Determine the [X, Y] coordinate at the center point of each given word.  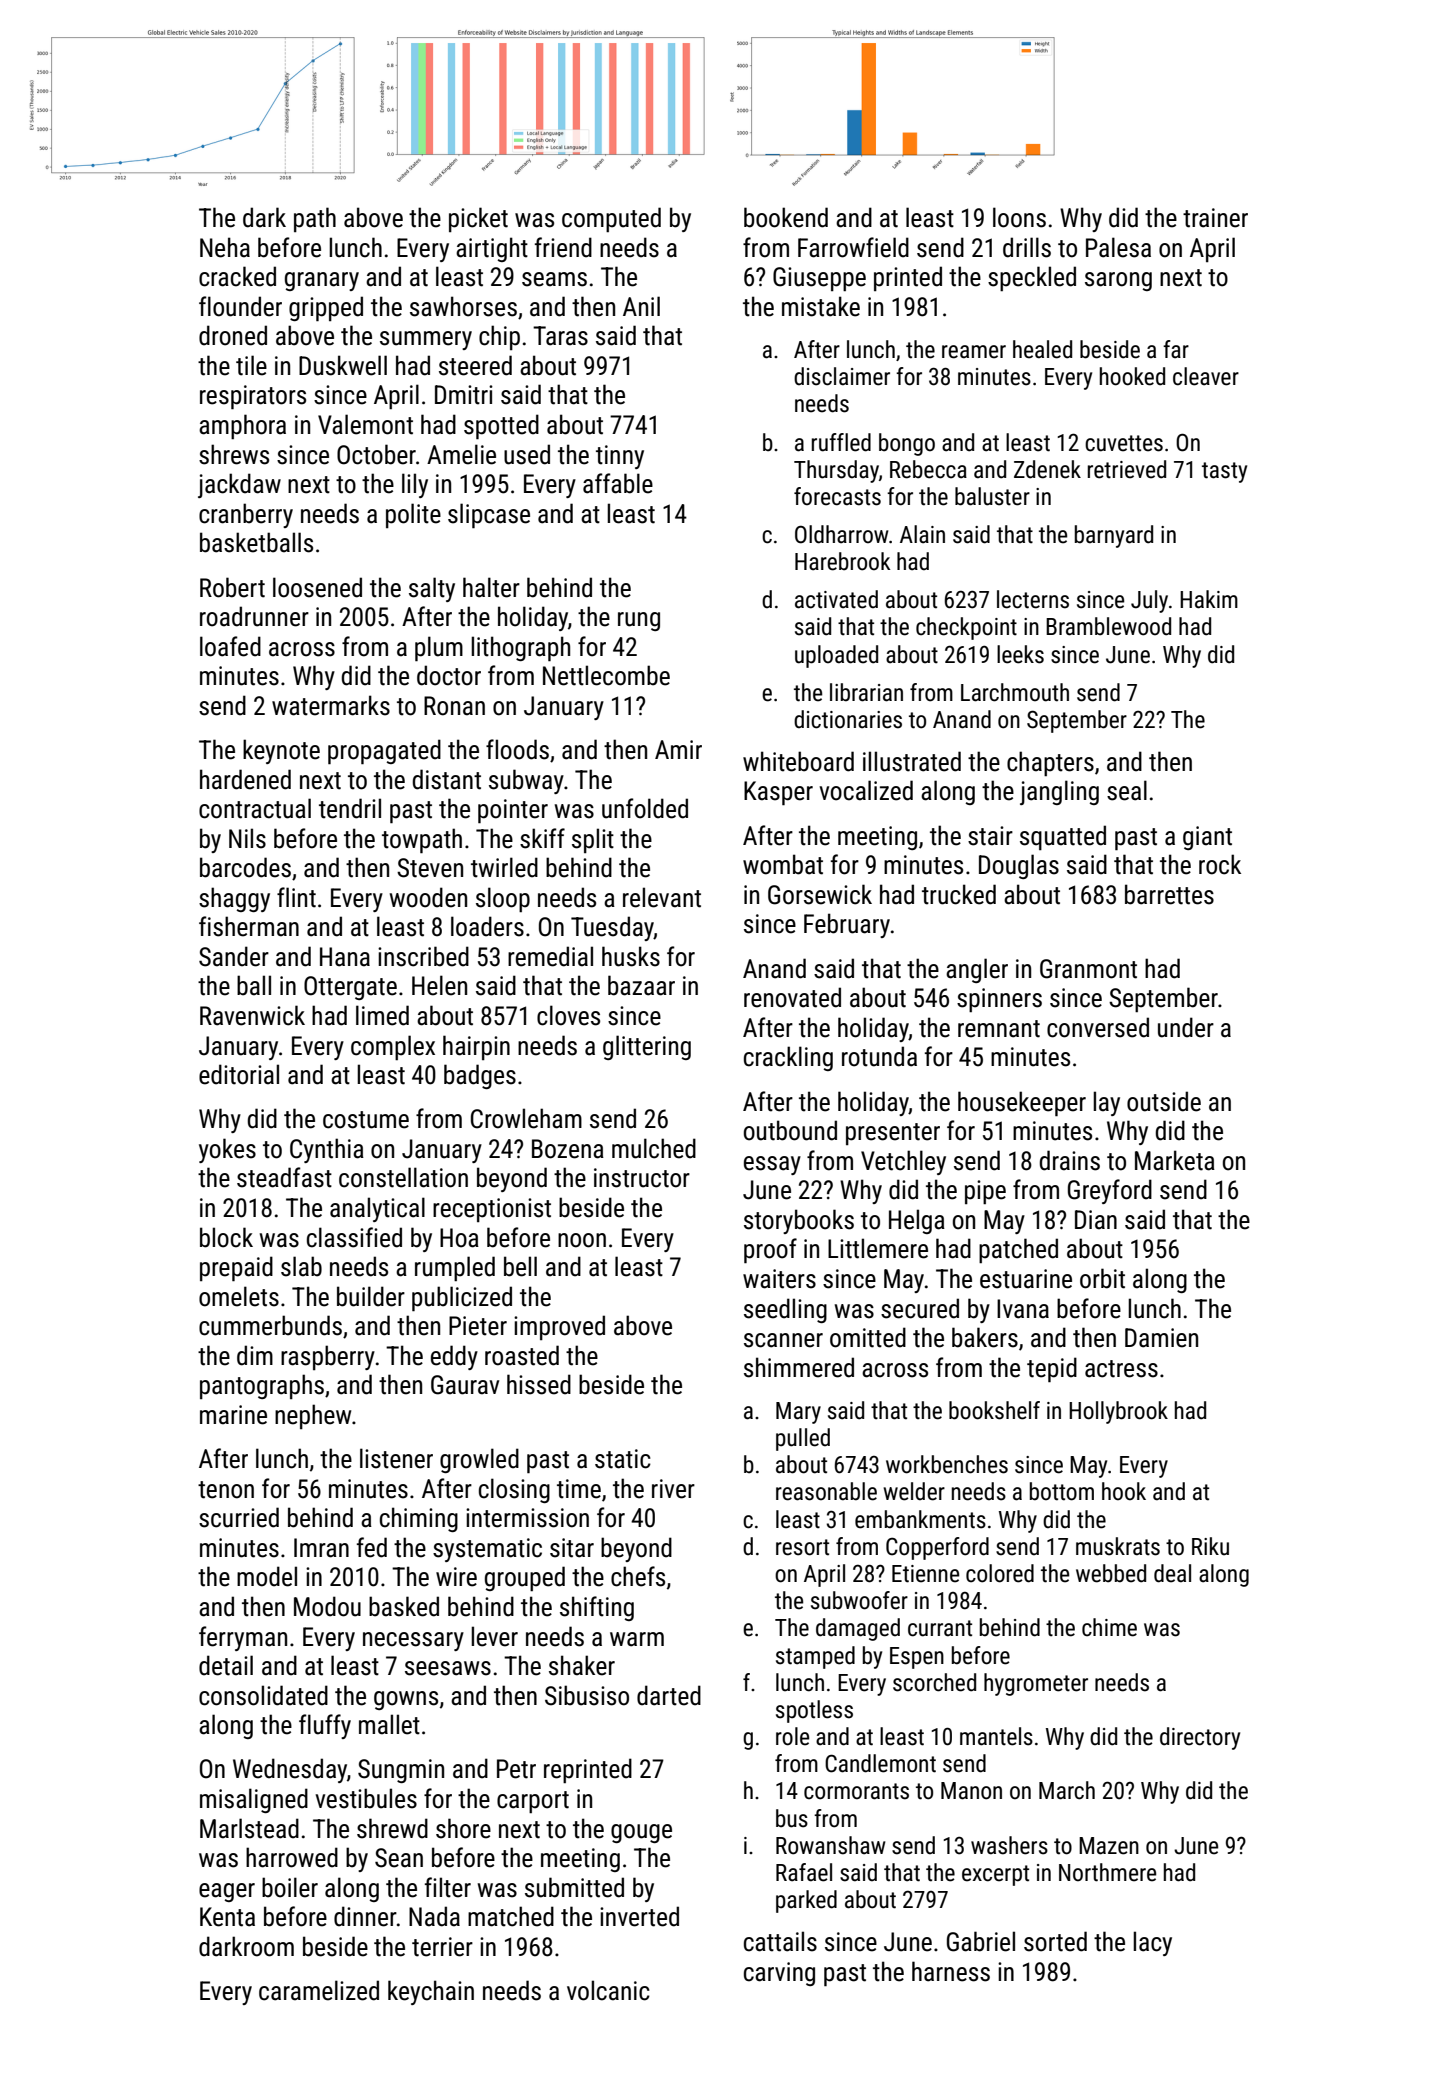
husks [631, 956]
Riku [1210, 1546]
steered [475, 365]
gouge [641, 1833]
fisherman [249, 926]
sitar [572, 1548]
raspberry [328, 1357]
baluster [992, 496]
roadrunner [254, 616]
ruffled [841, 442]
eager [227, 1892]
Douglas [1019, 866]
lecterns [1033, 599]
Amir [678, 749]
